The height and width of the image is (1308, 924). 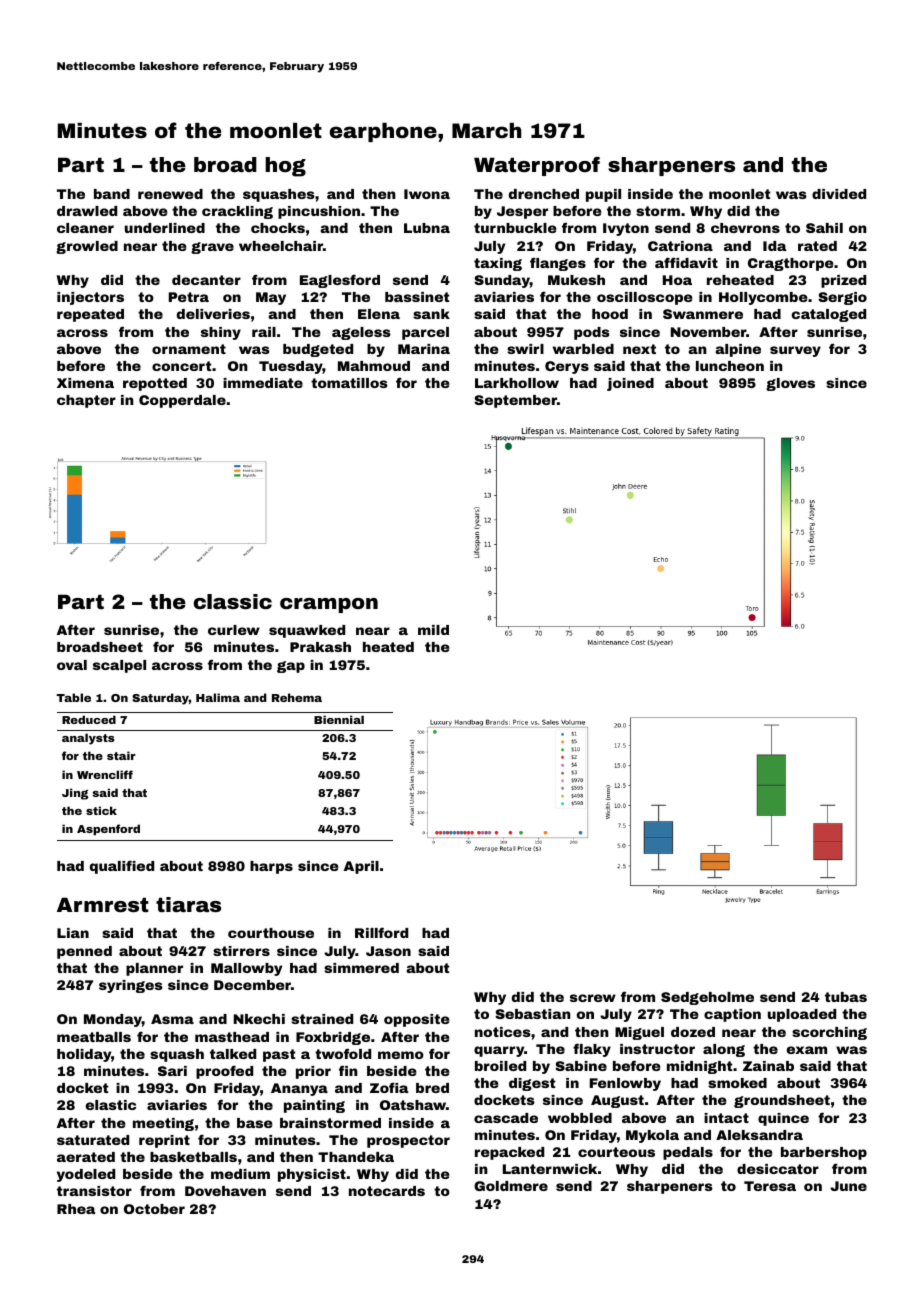 What do you see at coordinates (603, 195) in the image?
I see `pupil` at bounding box center [603, 195].
